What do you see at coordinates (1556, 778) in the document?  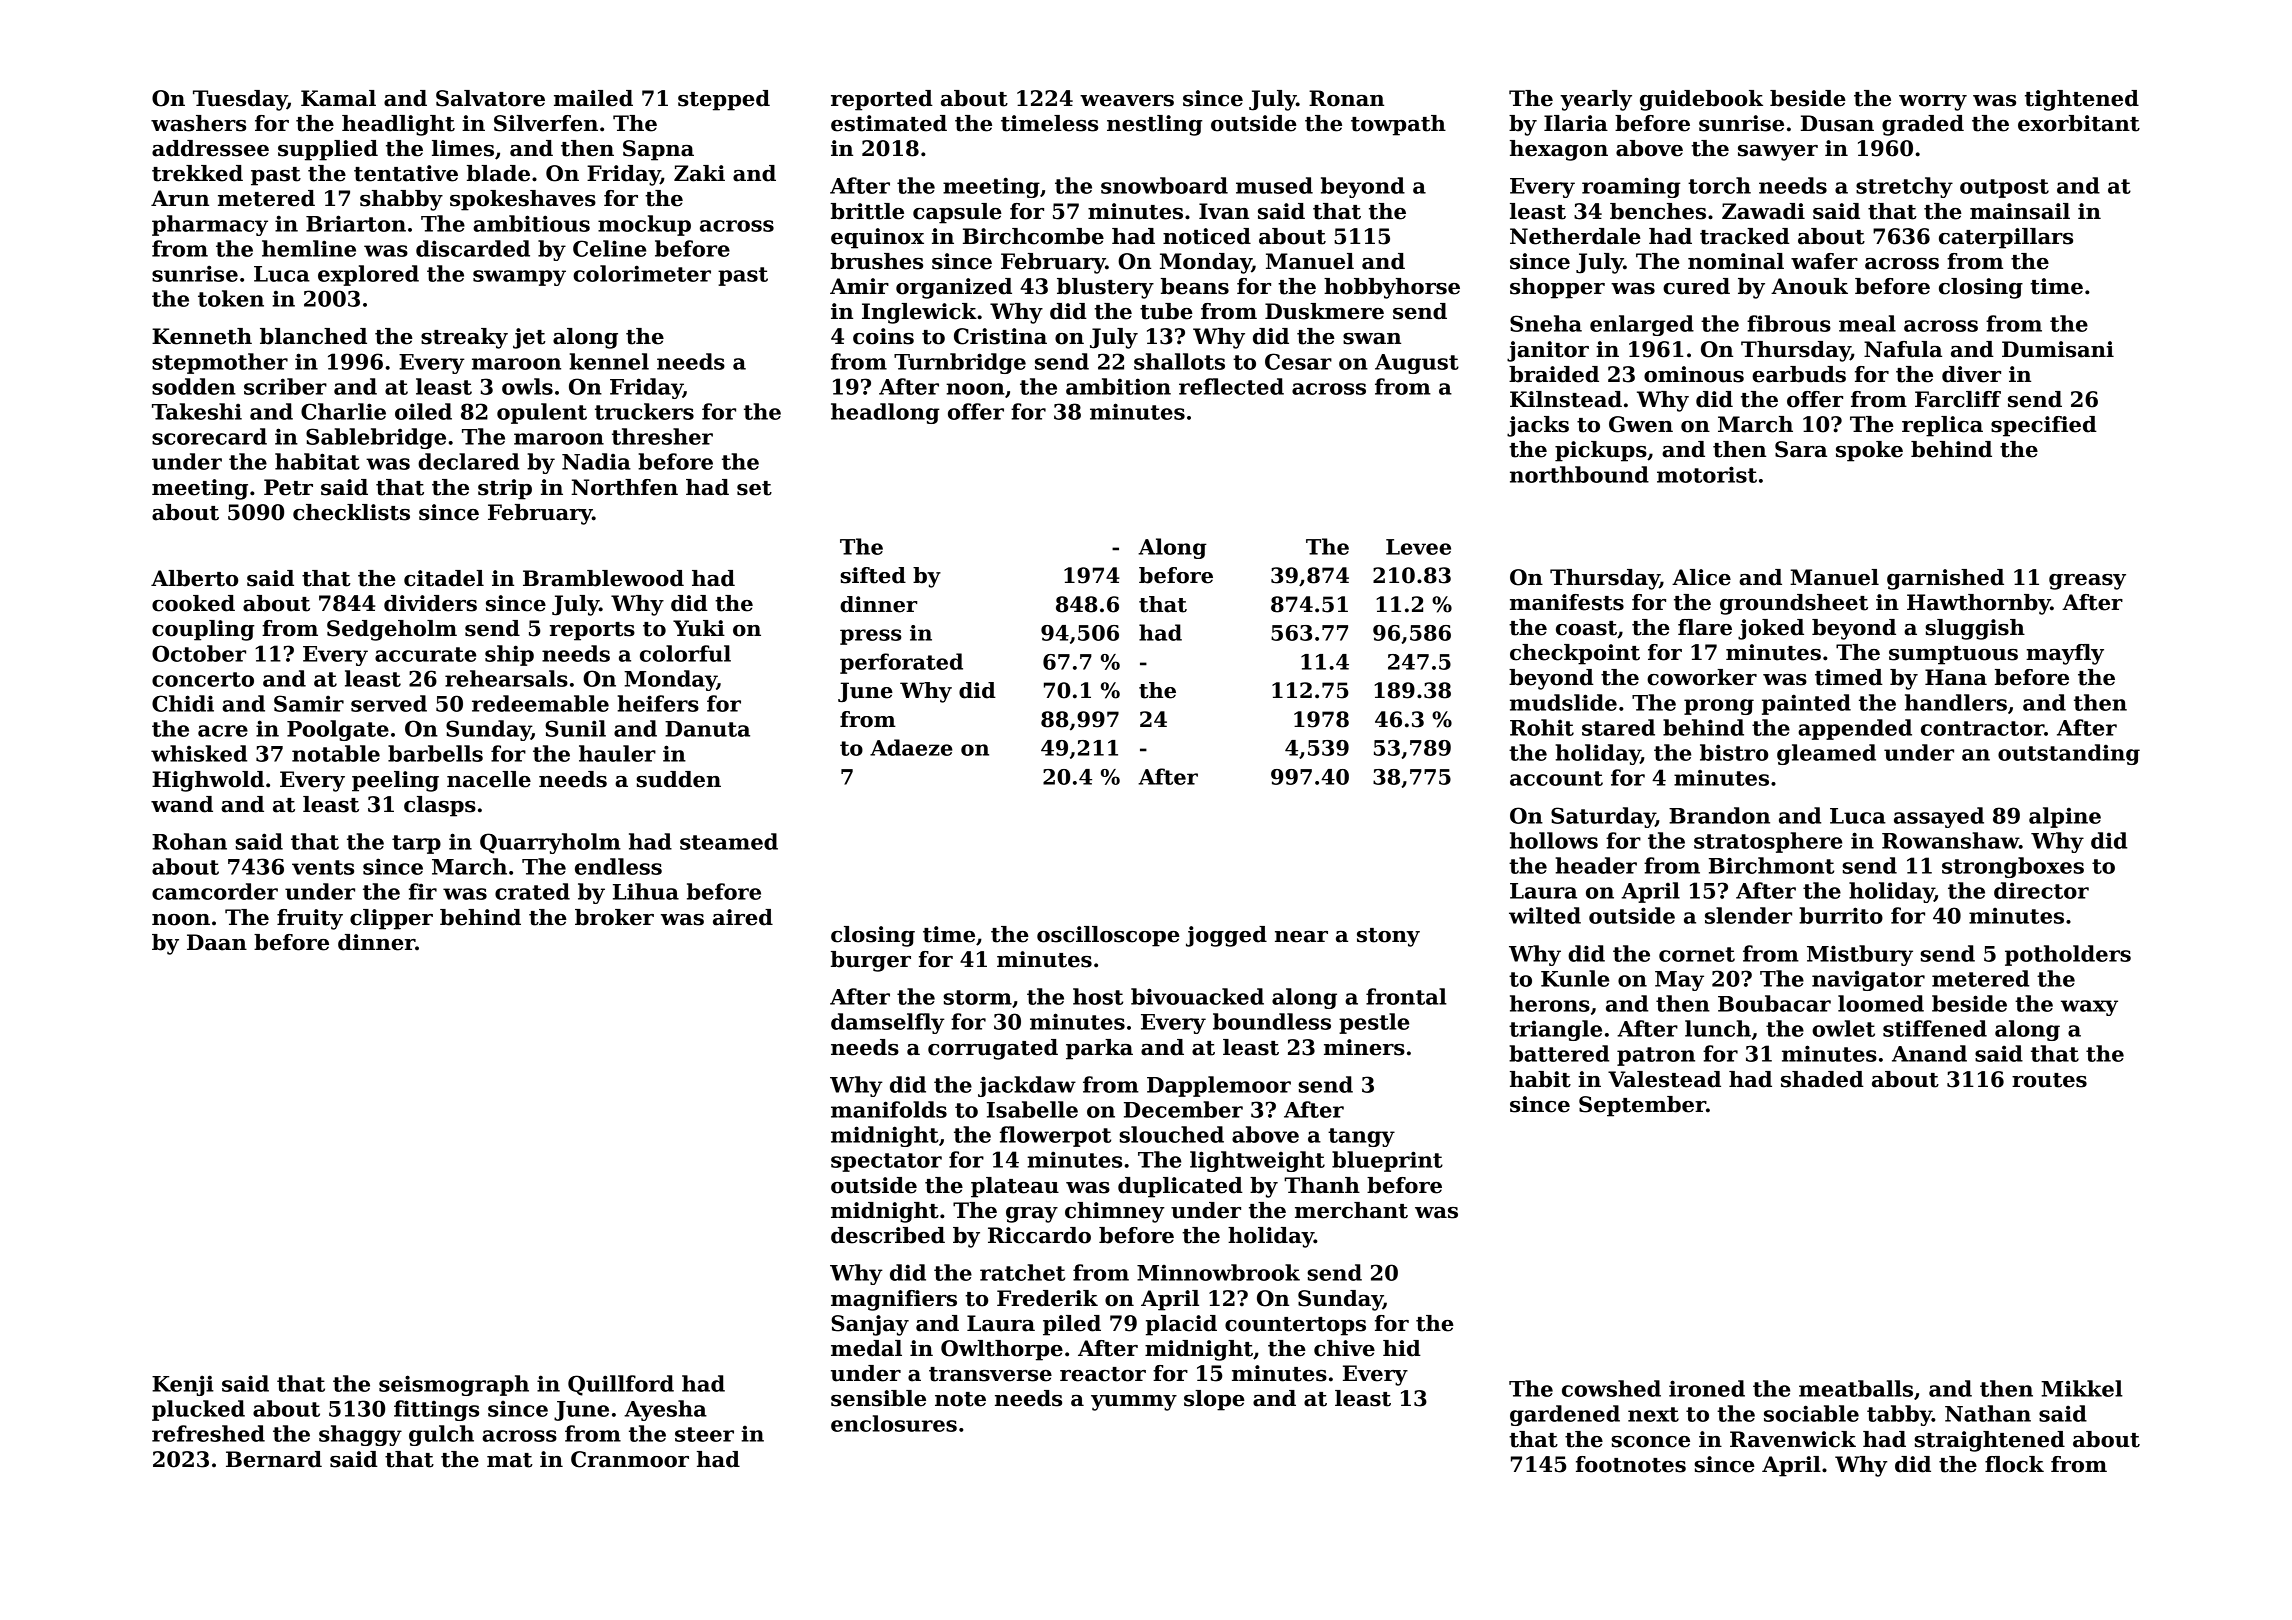 I see `account` at bounding box center [1556, 778].
